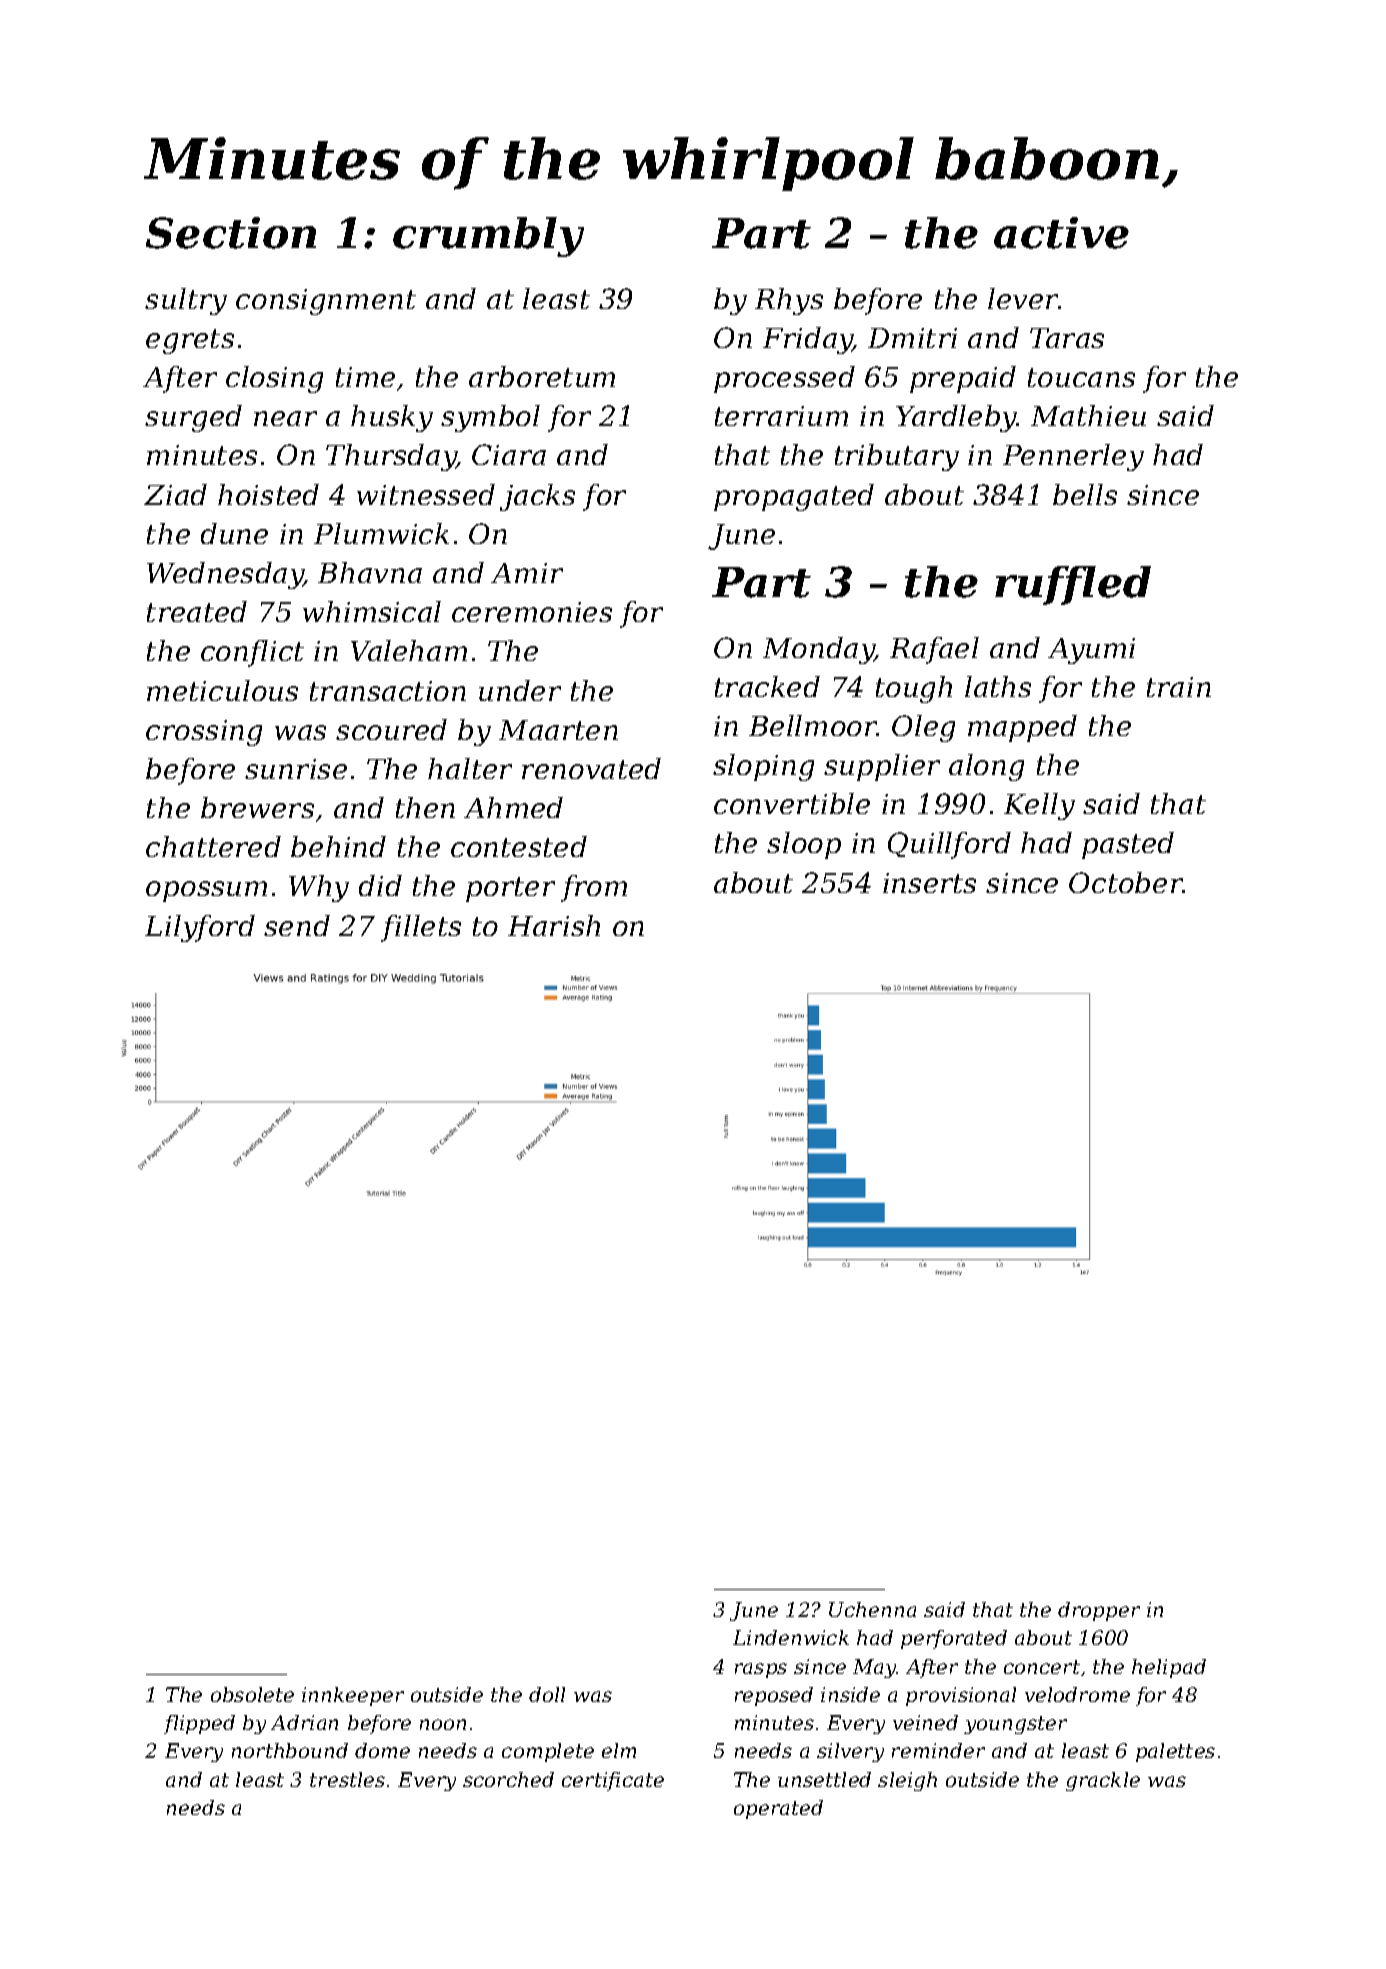  Describe the element at coordinates (353, 1696) in the document. I see `innkeeper` at that location.
